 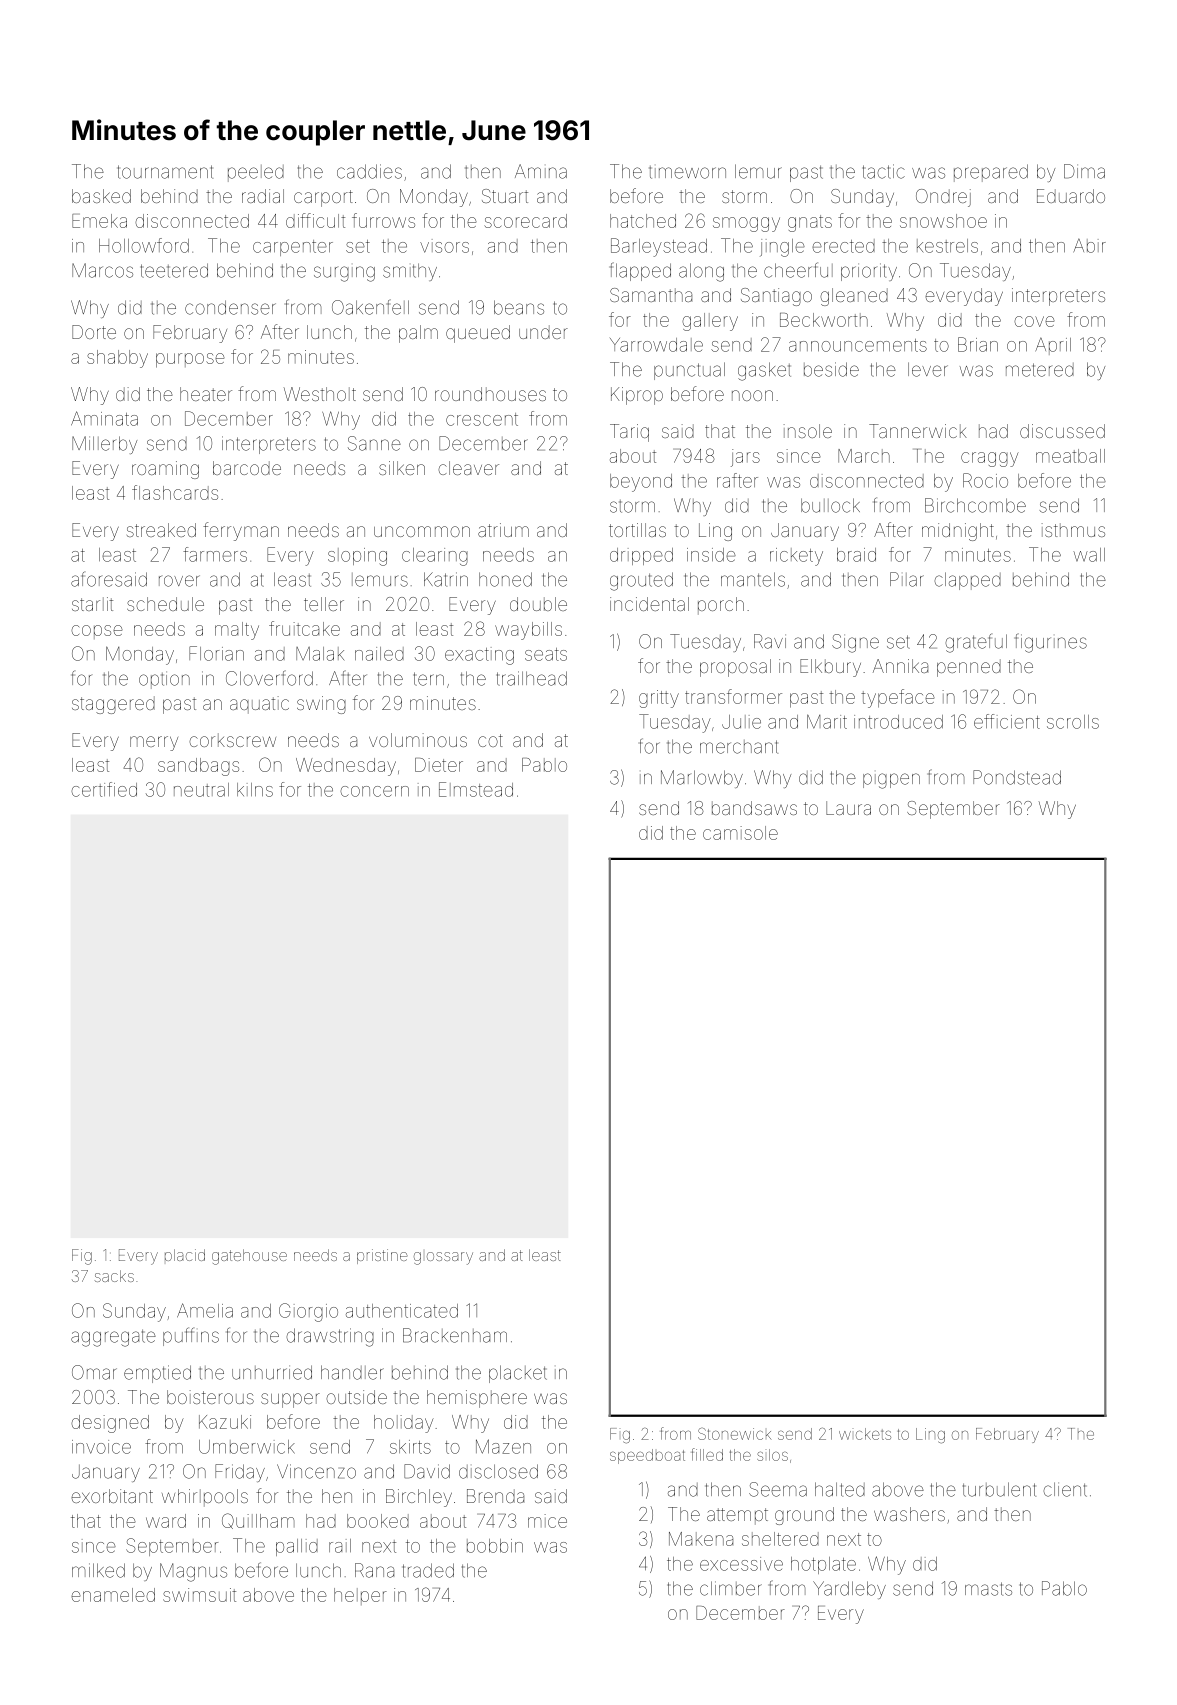 I want to click on Abir, so click(x=1089, y=246).
